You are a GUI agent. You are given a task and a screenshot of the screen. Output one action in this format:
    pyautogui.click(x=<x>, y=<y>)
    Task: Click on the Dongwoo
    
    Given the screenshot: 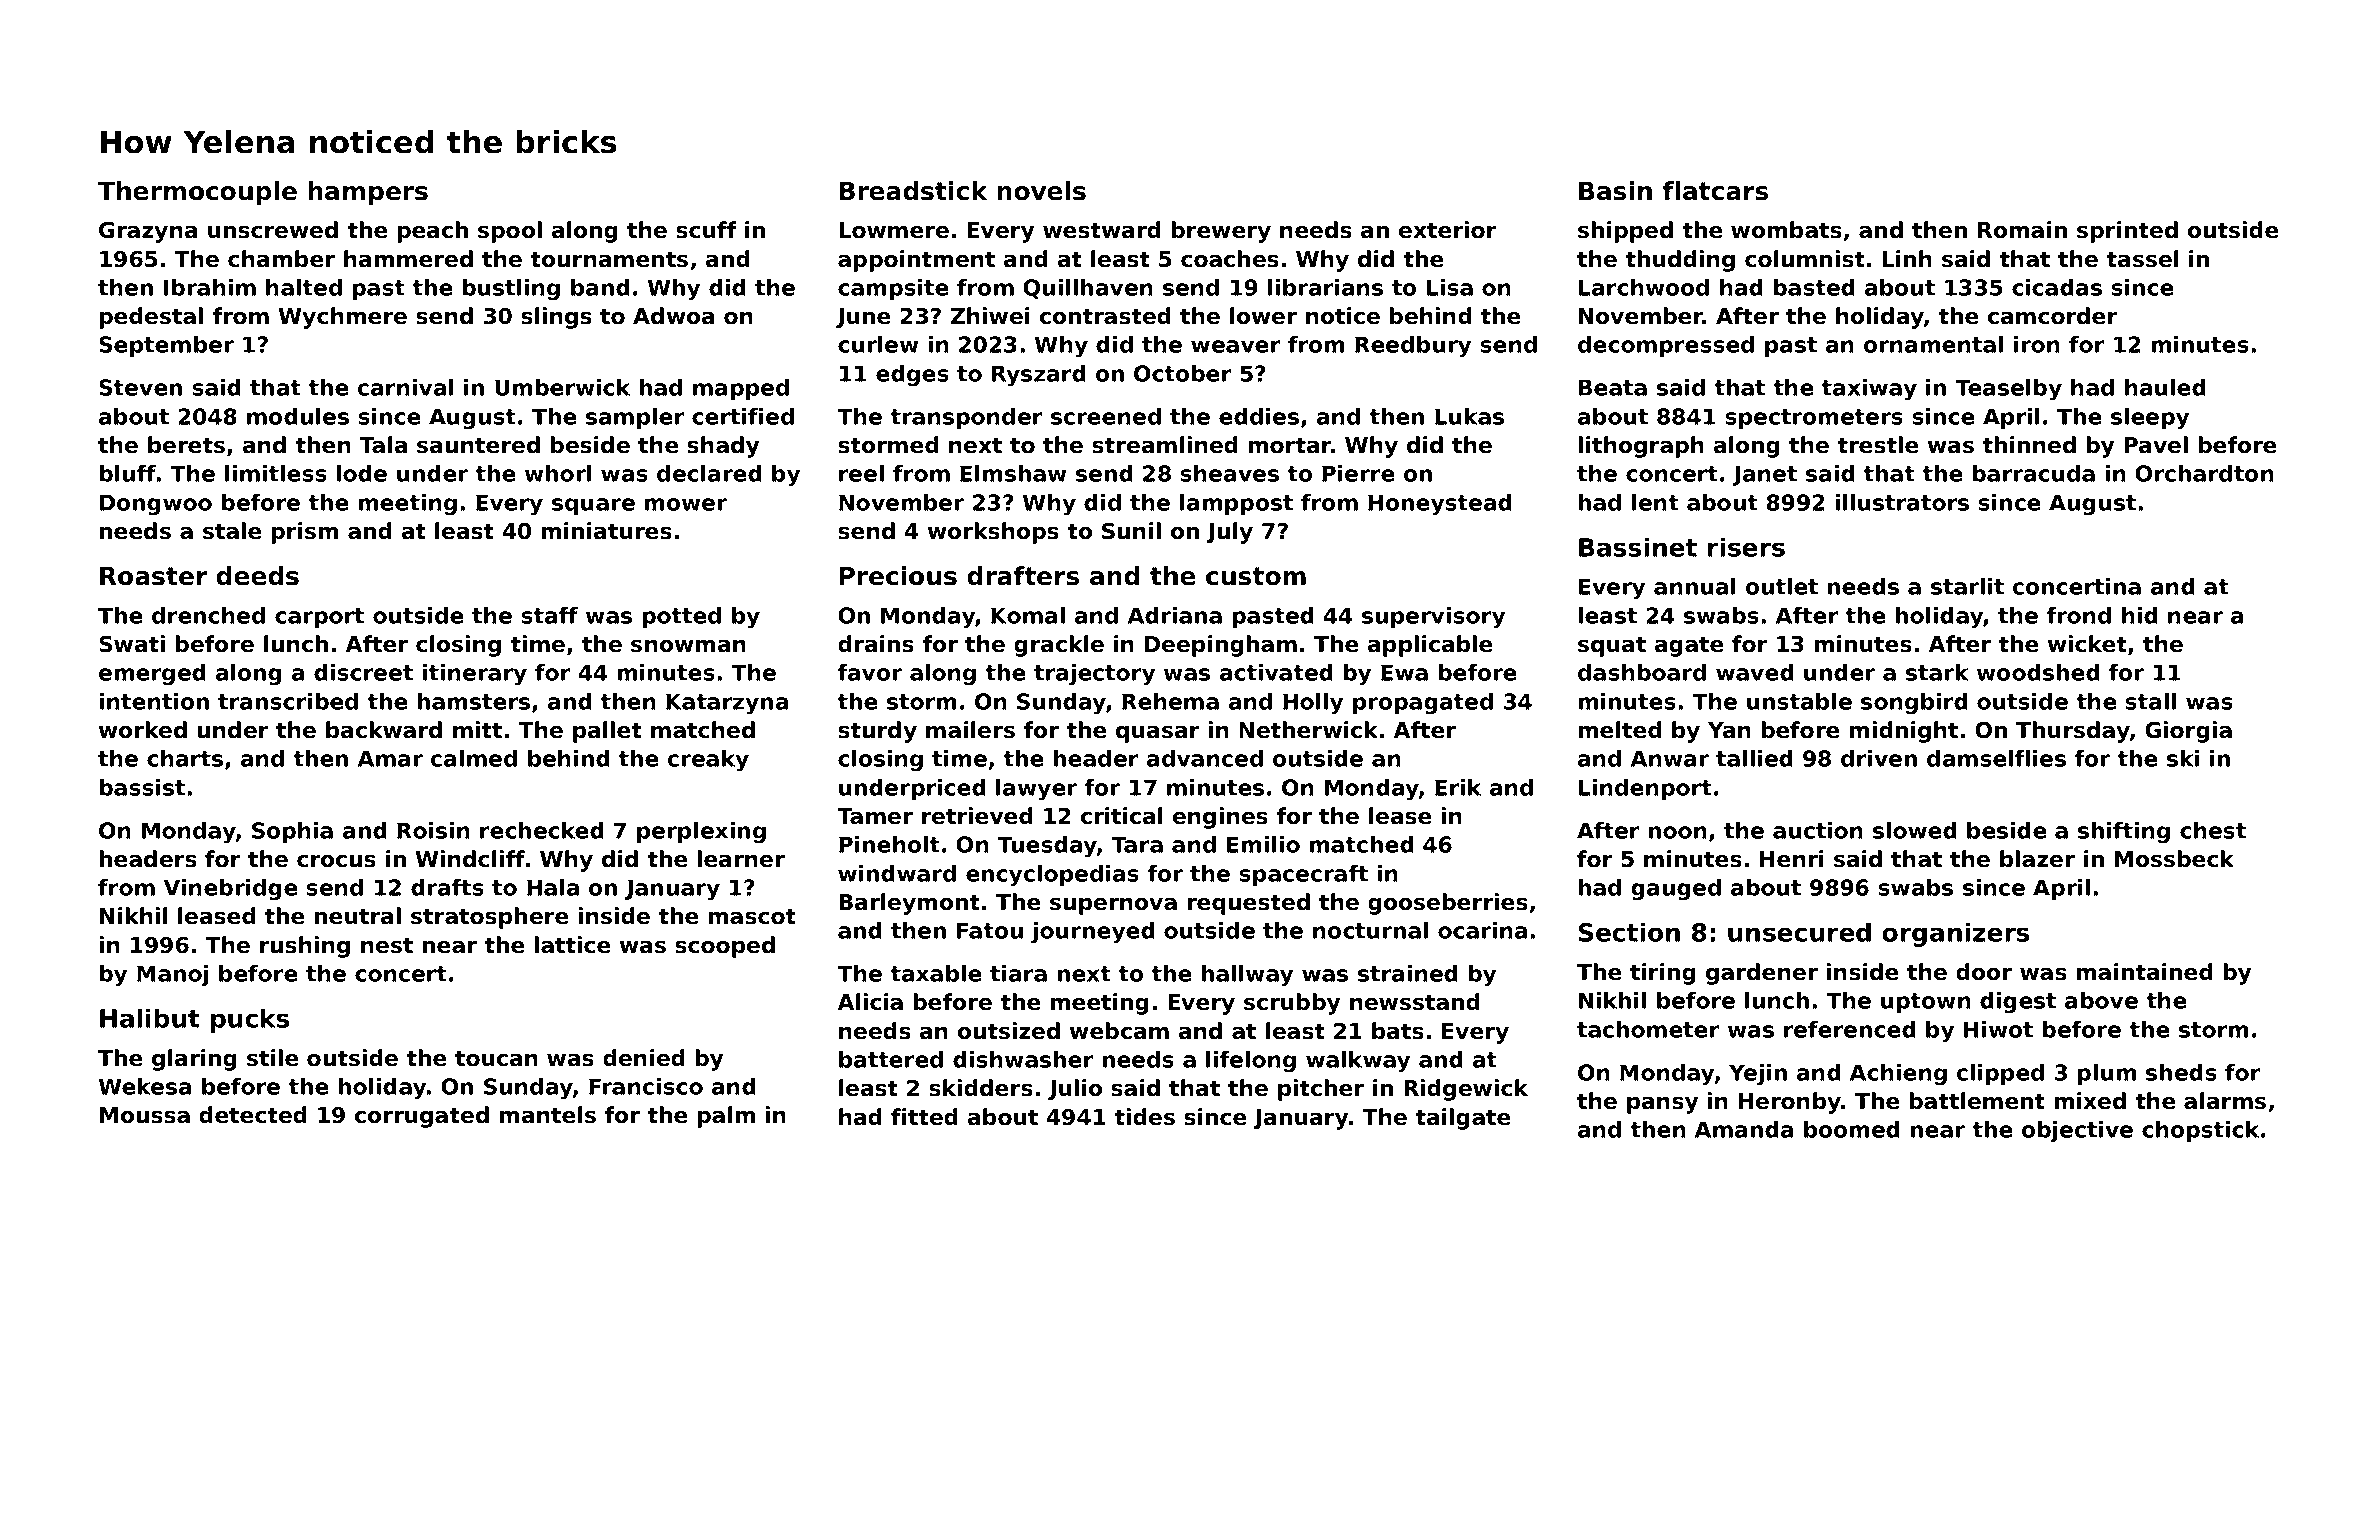 What is the action you would take?
    pyautogui.click(x=156, y=504)
